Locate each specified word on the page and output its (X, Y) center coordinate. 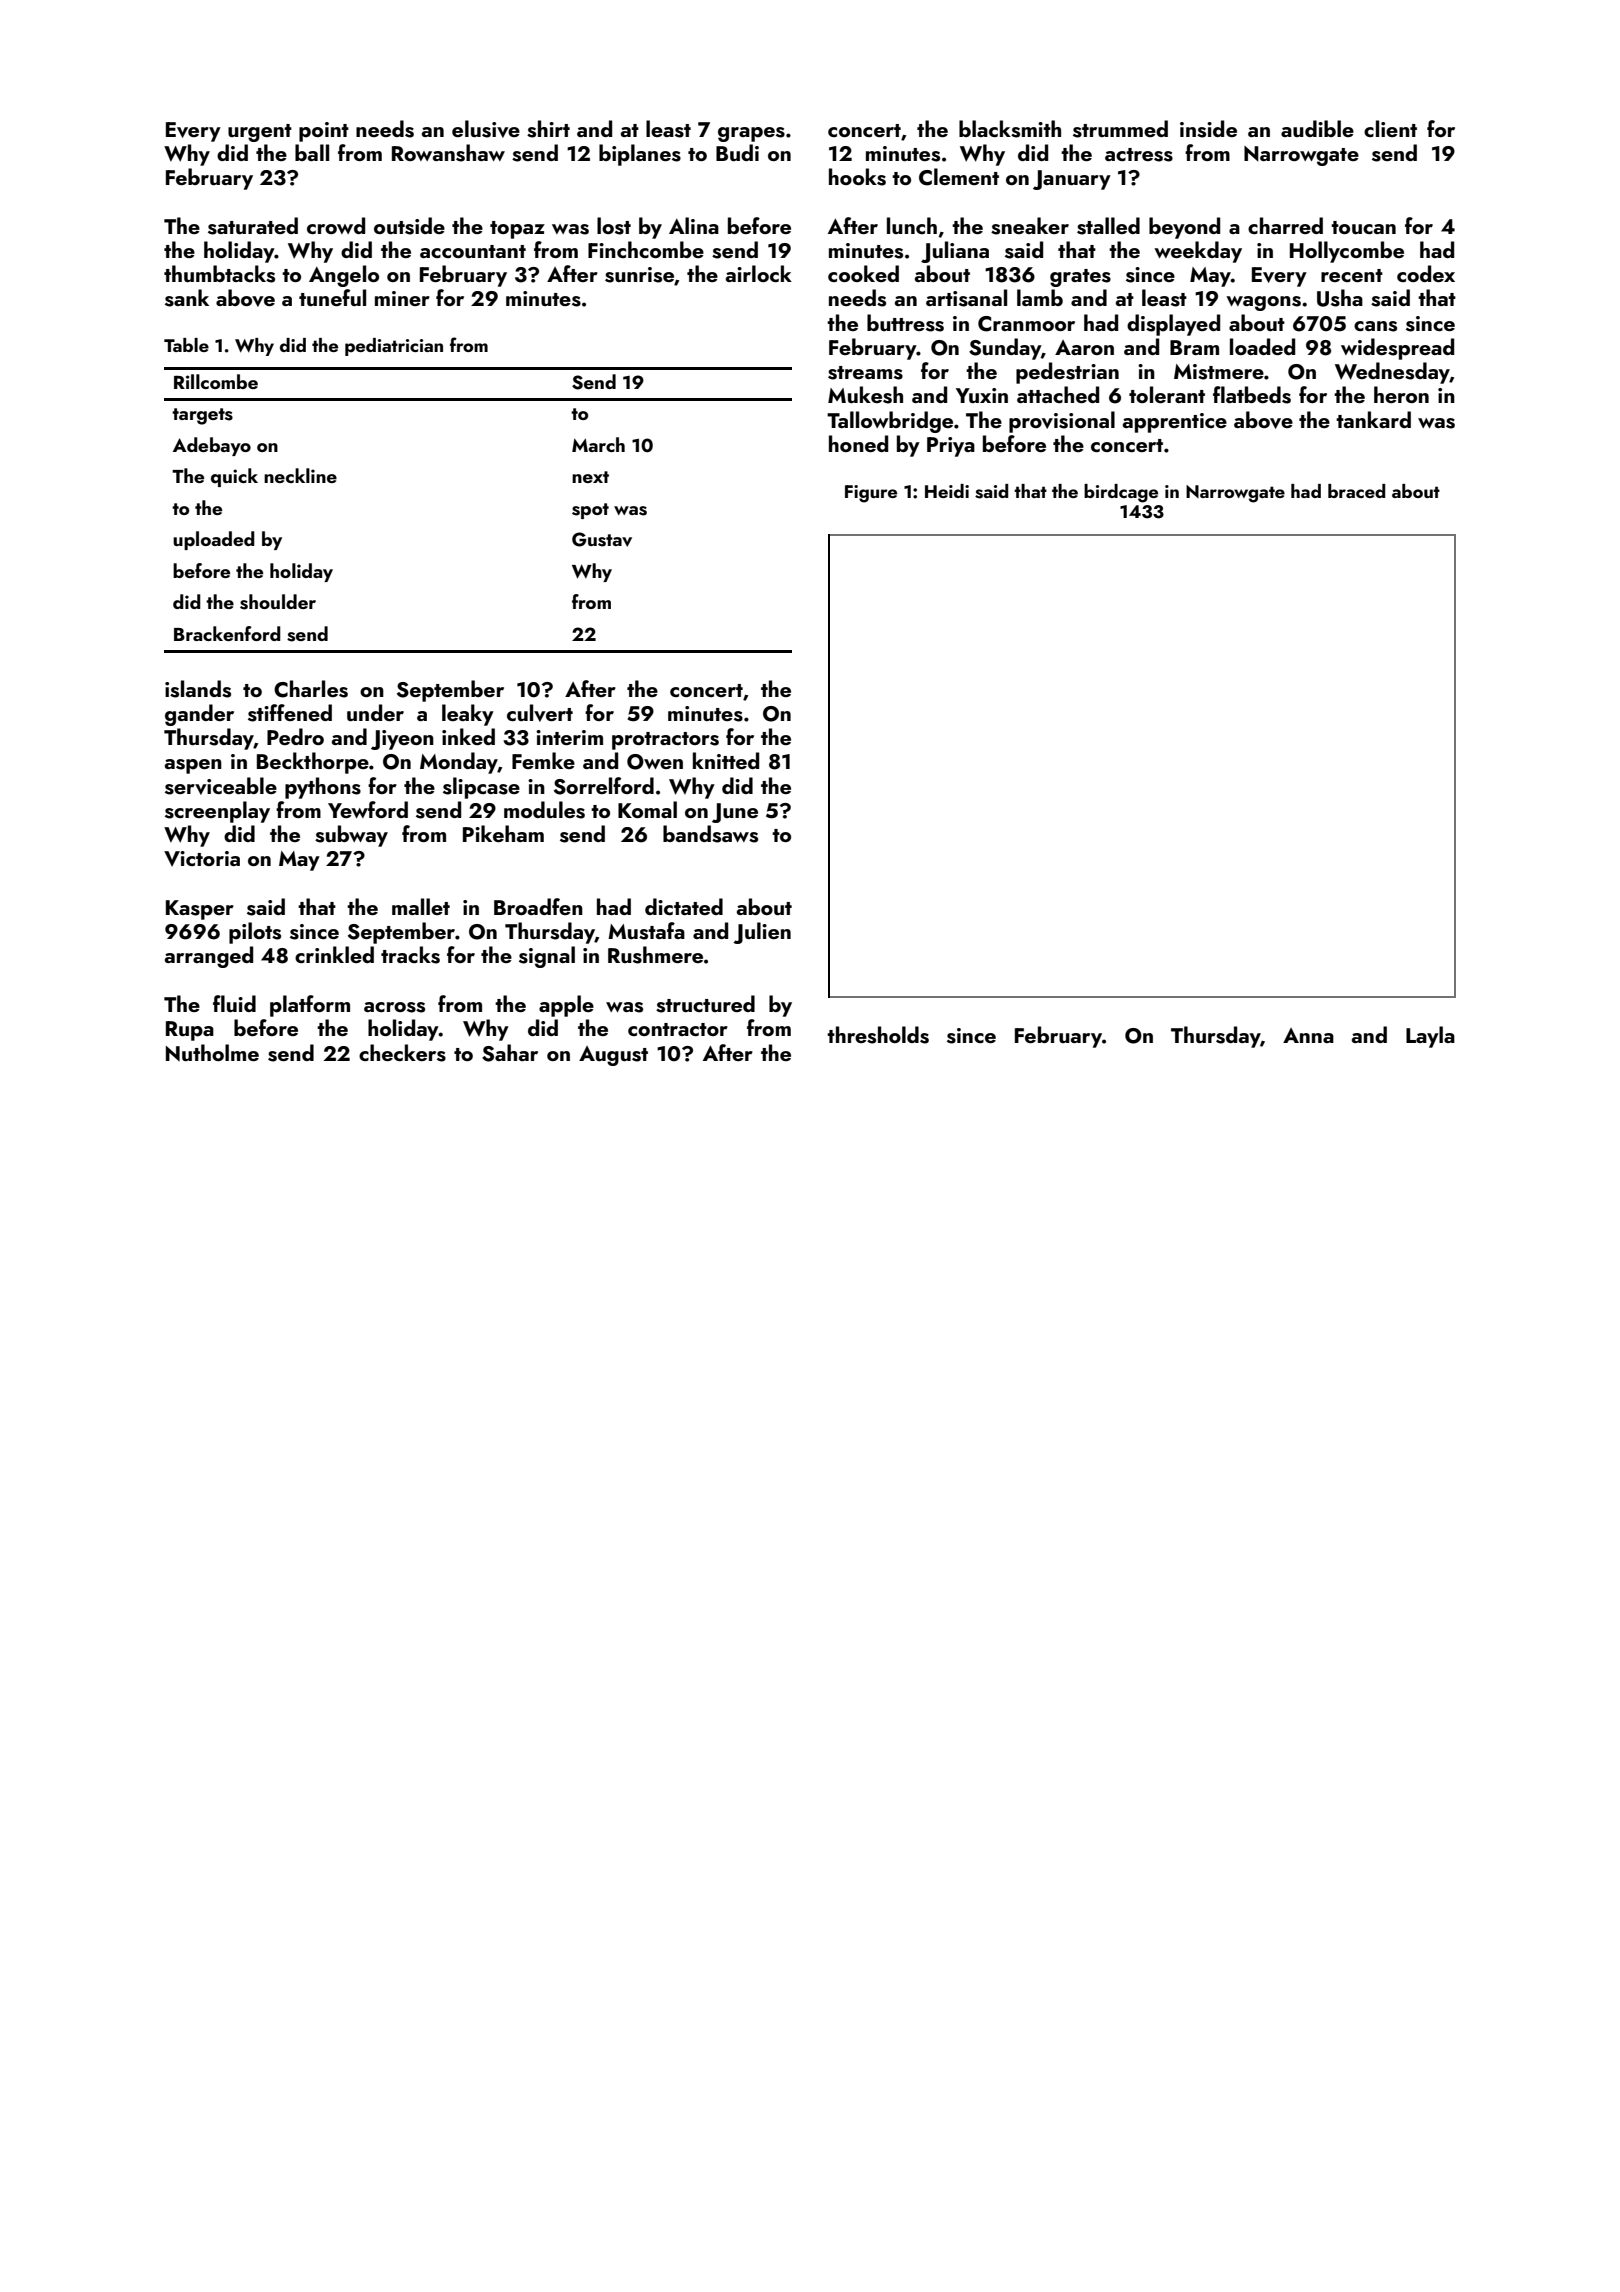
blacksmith (1010, 129)
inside (1208, 129)
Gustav (602, 539)
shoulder (278, 602)
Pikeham (503, 833)
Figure (871, 494)
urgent (260, 133)
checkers (402, 1053)
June (735, 813)
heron (1401, 394)
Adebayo (212, 446)
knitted (726, 760)
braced (1356, 491)
